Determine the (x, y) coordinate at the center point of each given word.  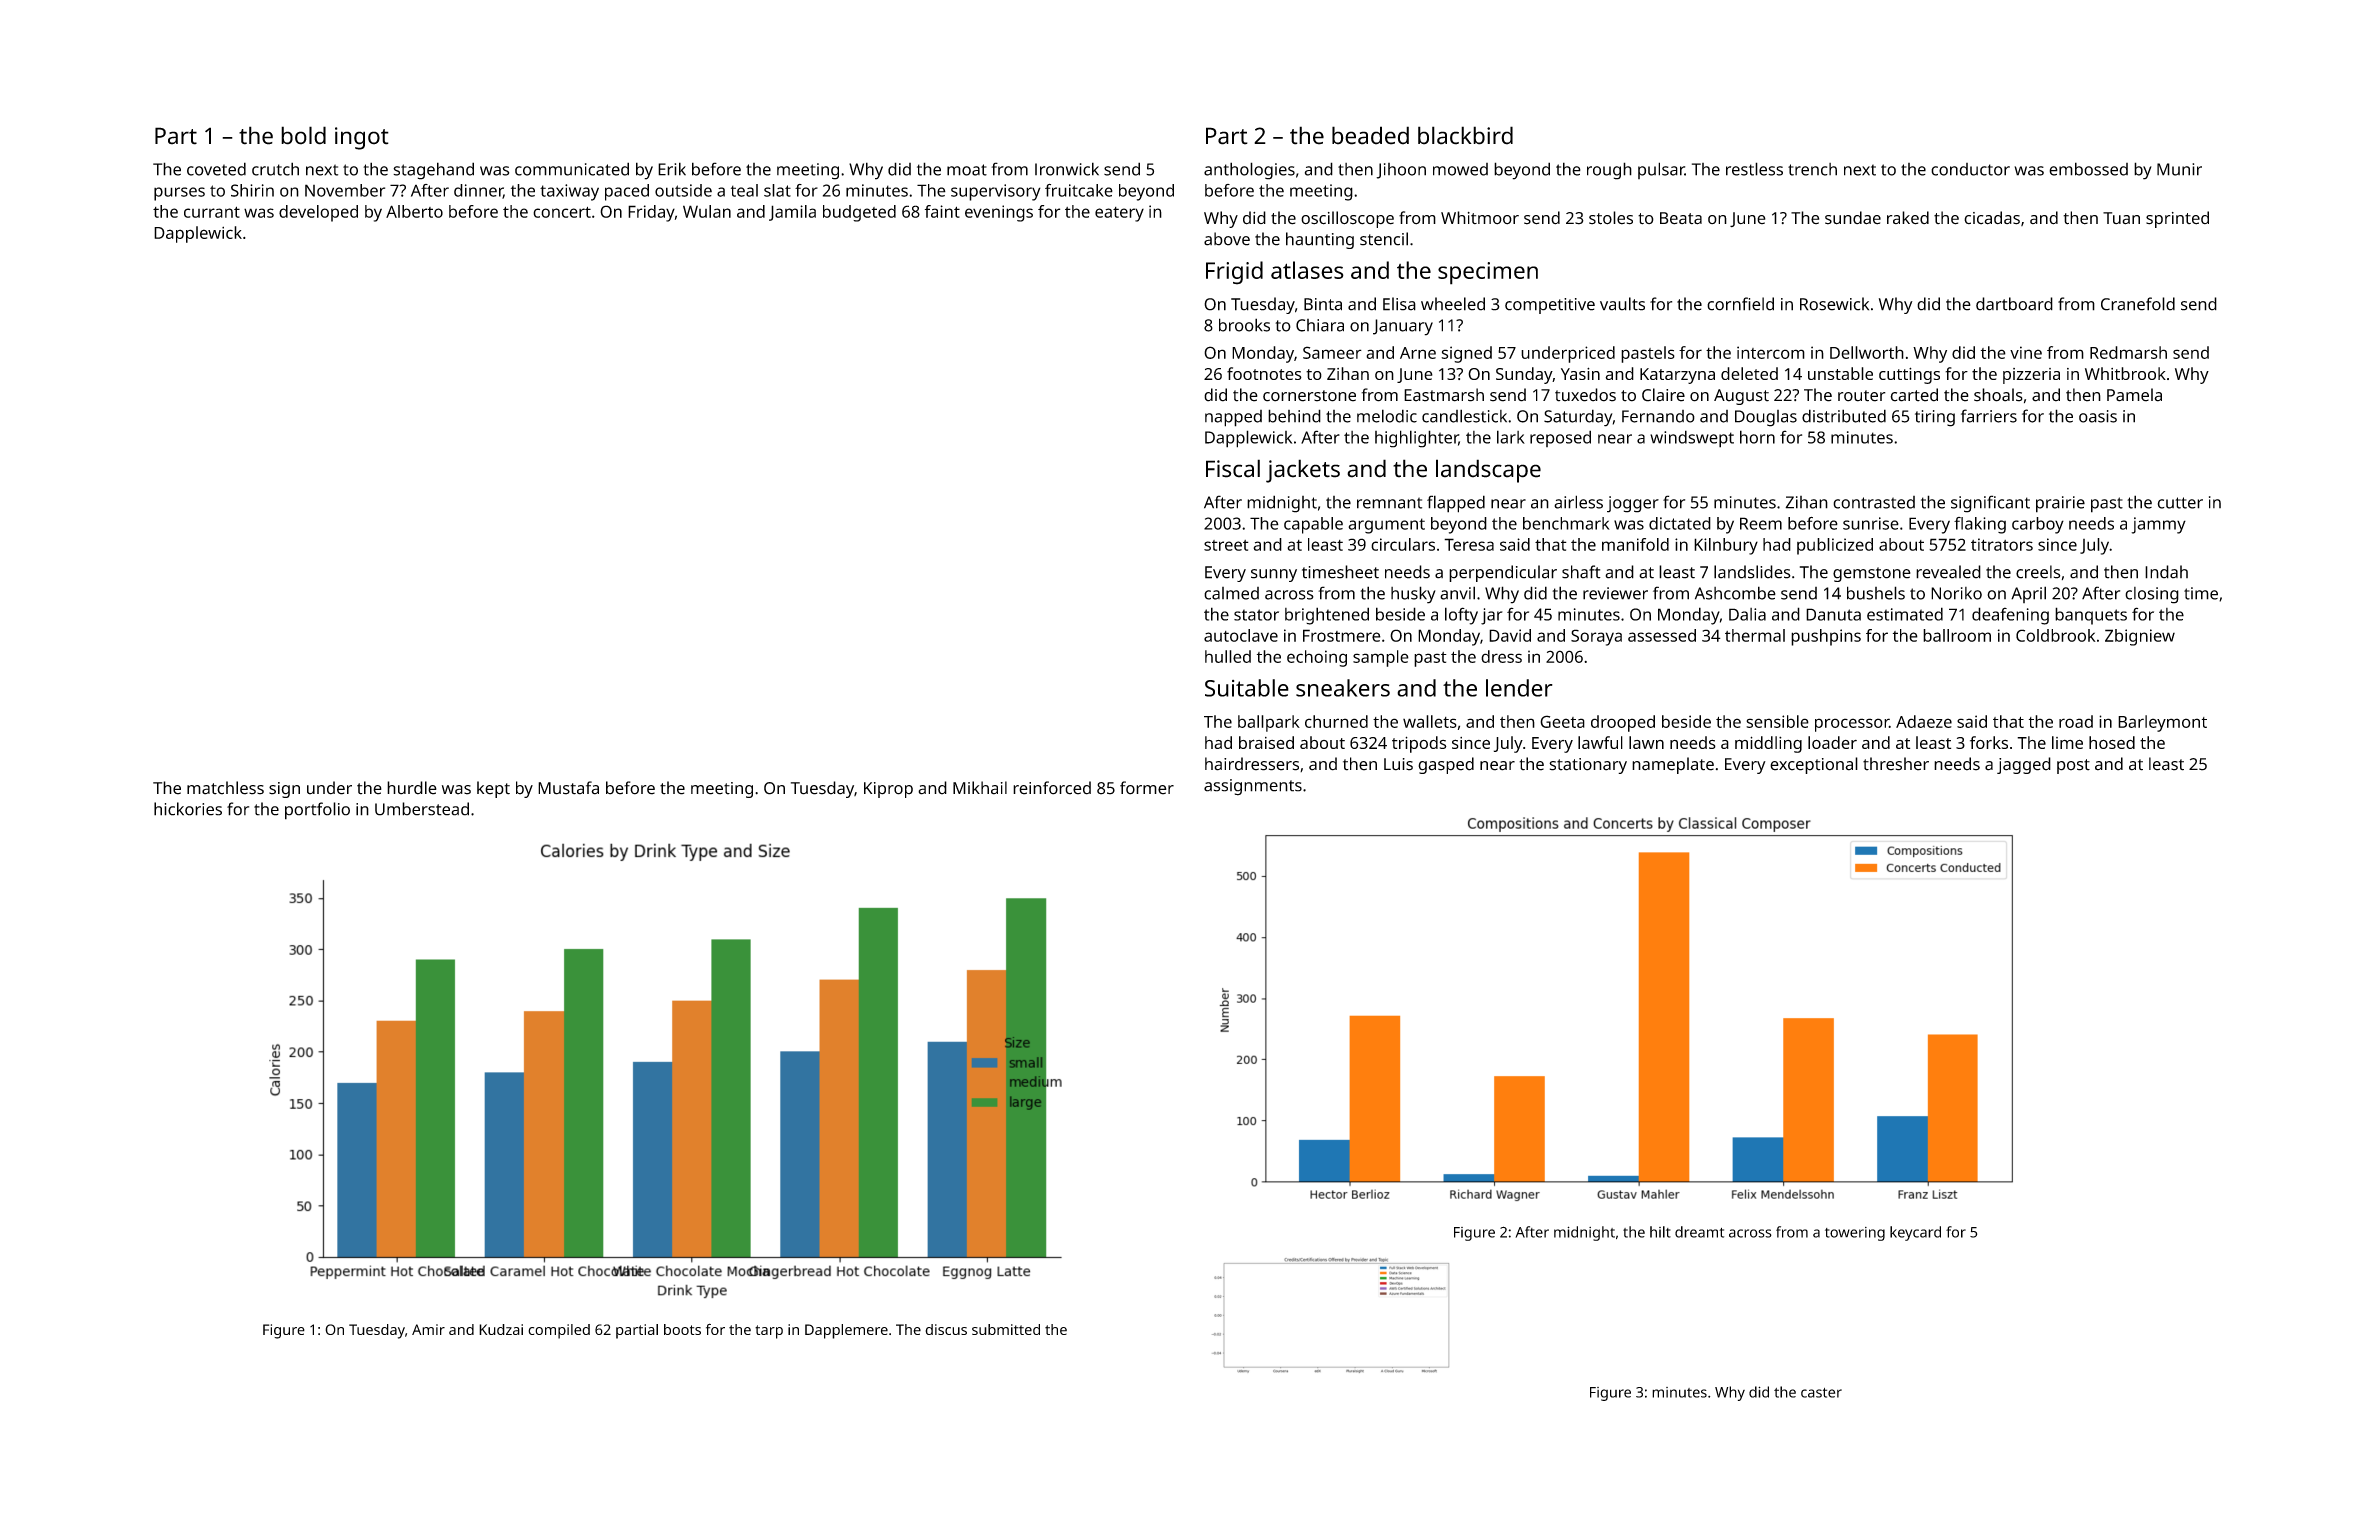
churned (1336, 721)
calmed (1231, 593)
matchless (225, 788)
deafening (2010, 616)
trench (1812, 169)
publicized (1835, 546)
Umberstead (422, 809)
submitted (1006, 1329)
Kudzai (501, 1329)
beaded (1370, 135)
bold (303, 135)
